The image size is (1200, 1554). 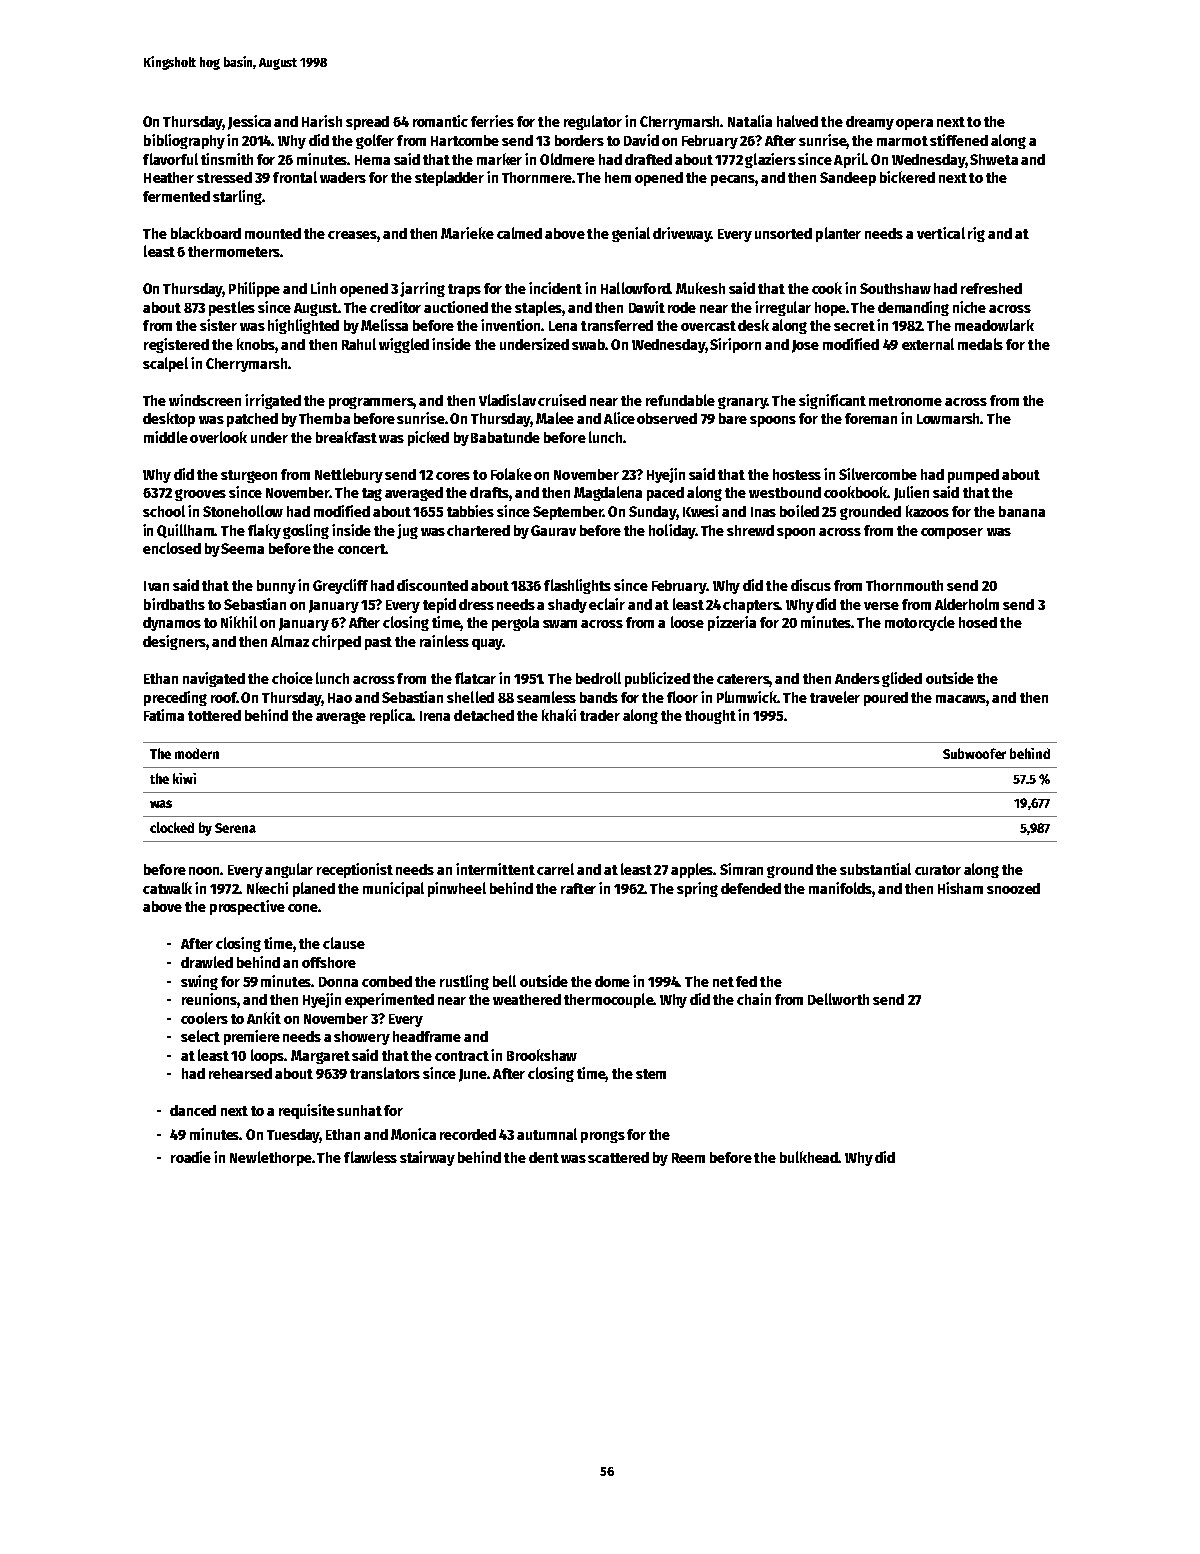 I want to click on Greycliff, so click(x=340, y=586).
